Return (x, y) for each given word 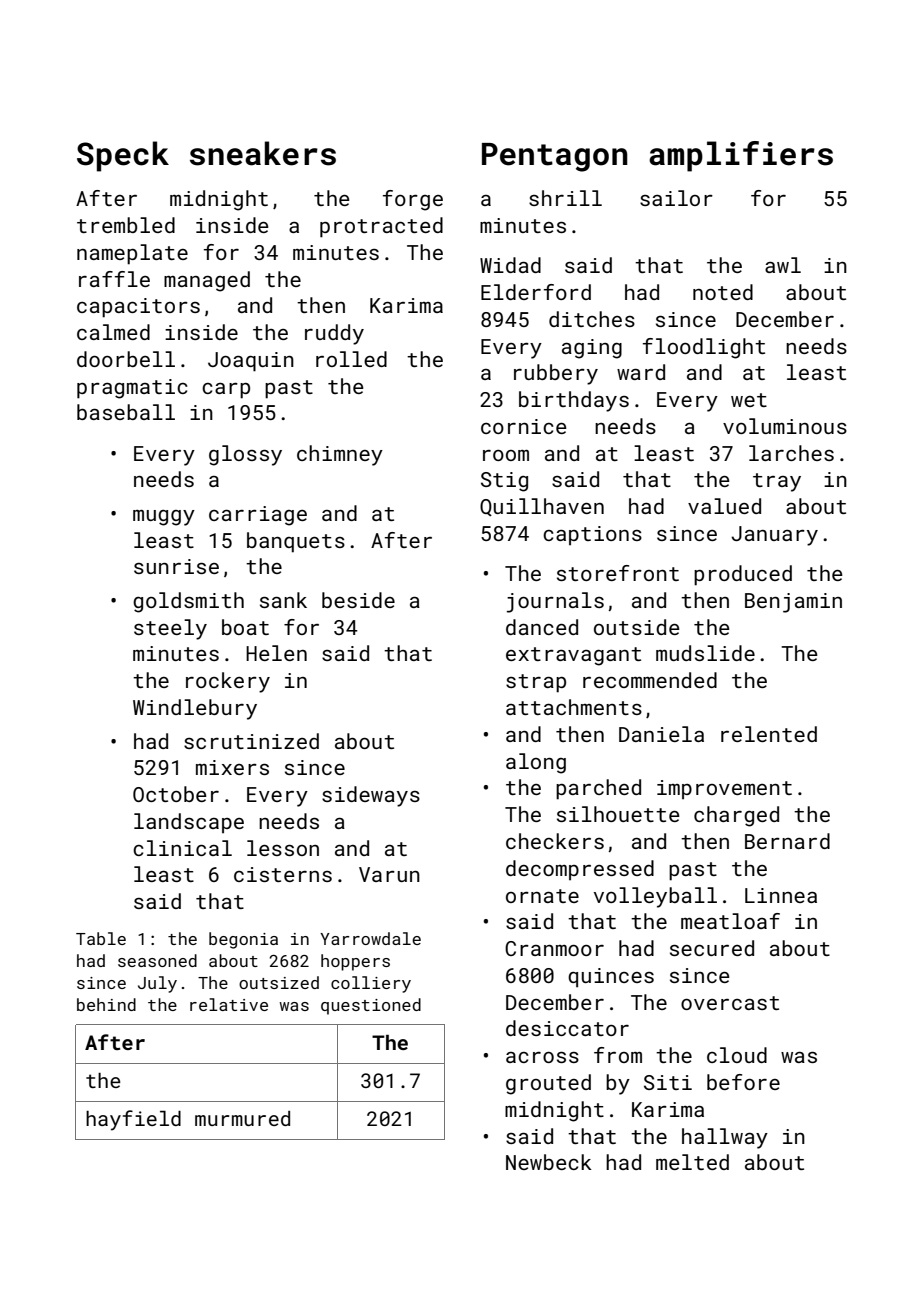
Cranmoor (554, 948)
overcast (730, 1003)
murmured (242, 1118)
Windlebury (195, 709)
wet (749, 400)
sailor (676, 198)
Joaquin (251, 362)
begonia (243, 940)
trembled (126, 225)
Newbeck (549, 1162)
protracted (381, 227)
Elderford (536, 292)
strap (536, 683)
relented (769, 734)
